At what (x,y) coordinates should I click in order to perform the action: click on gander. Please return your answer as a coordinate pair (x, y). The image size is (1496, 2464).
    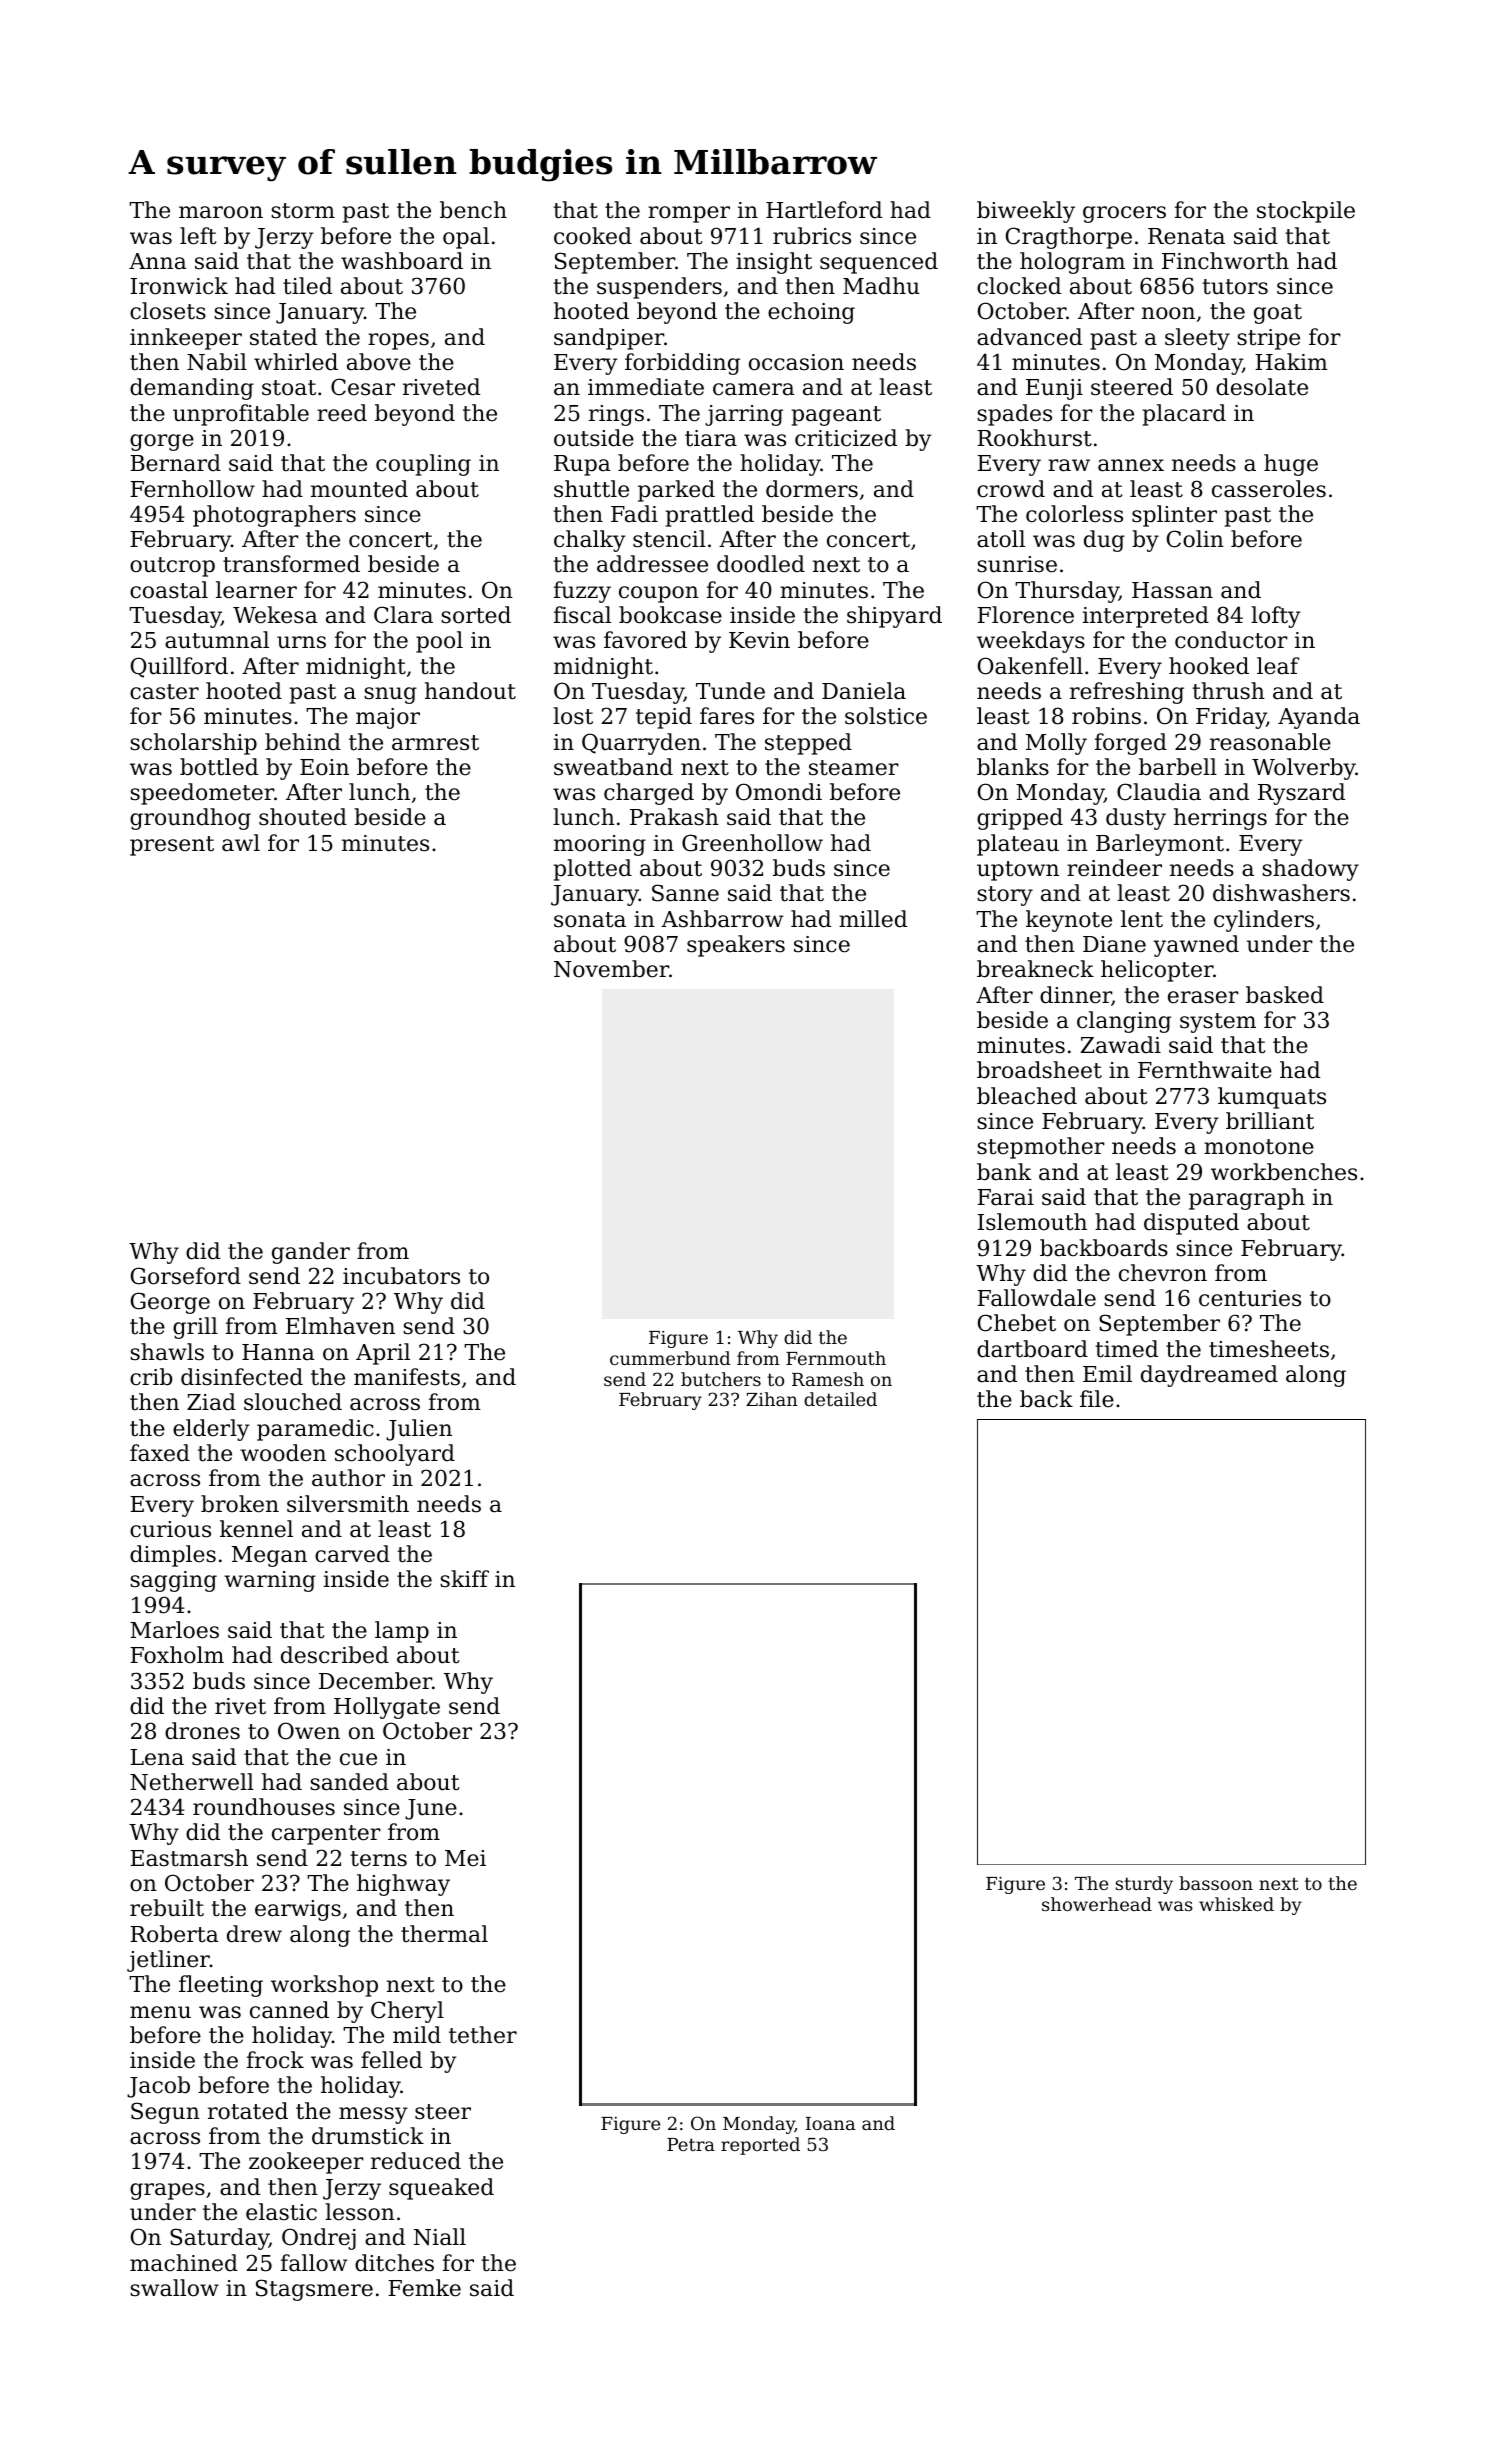
    Looking at the image, I should click on (311, 1253).
